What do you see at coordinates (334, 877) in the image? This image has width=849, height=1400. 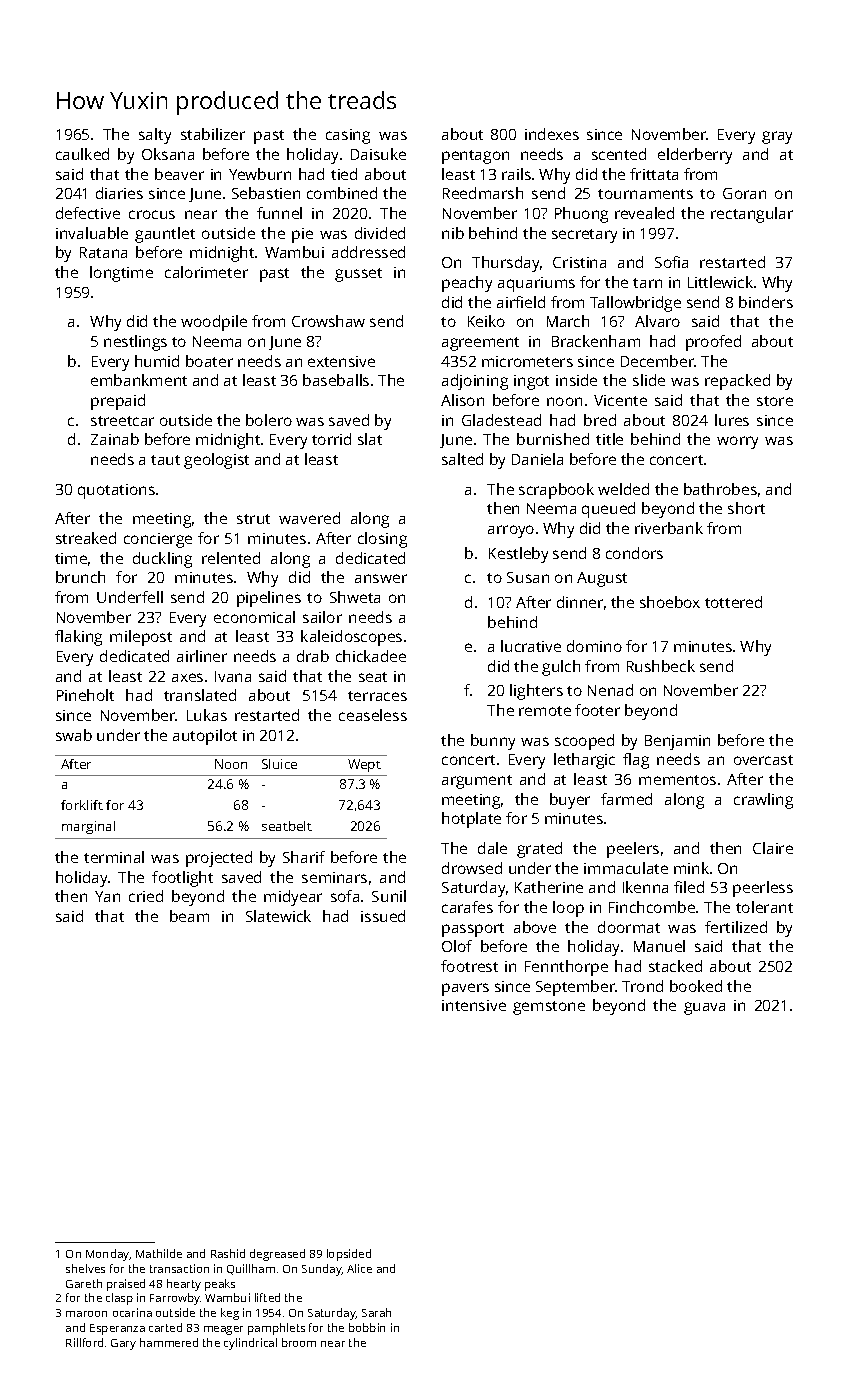 I see `seminars` at bounding box center [334, 877].
